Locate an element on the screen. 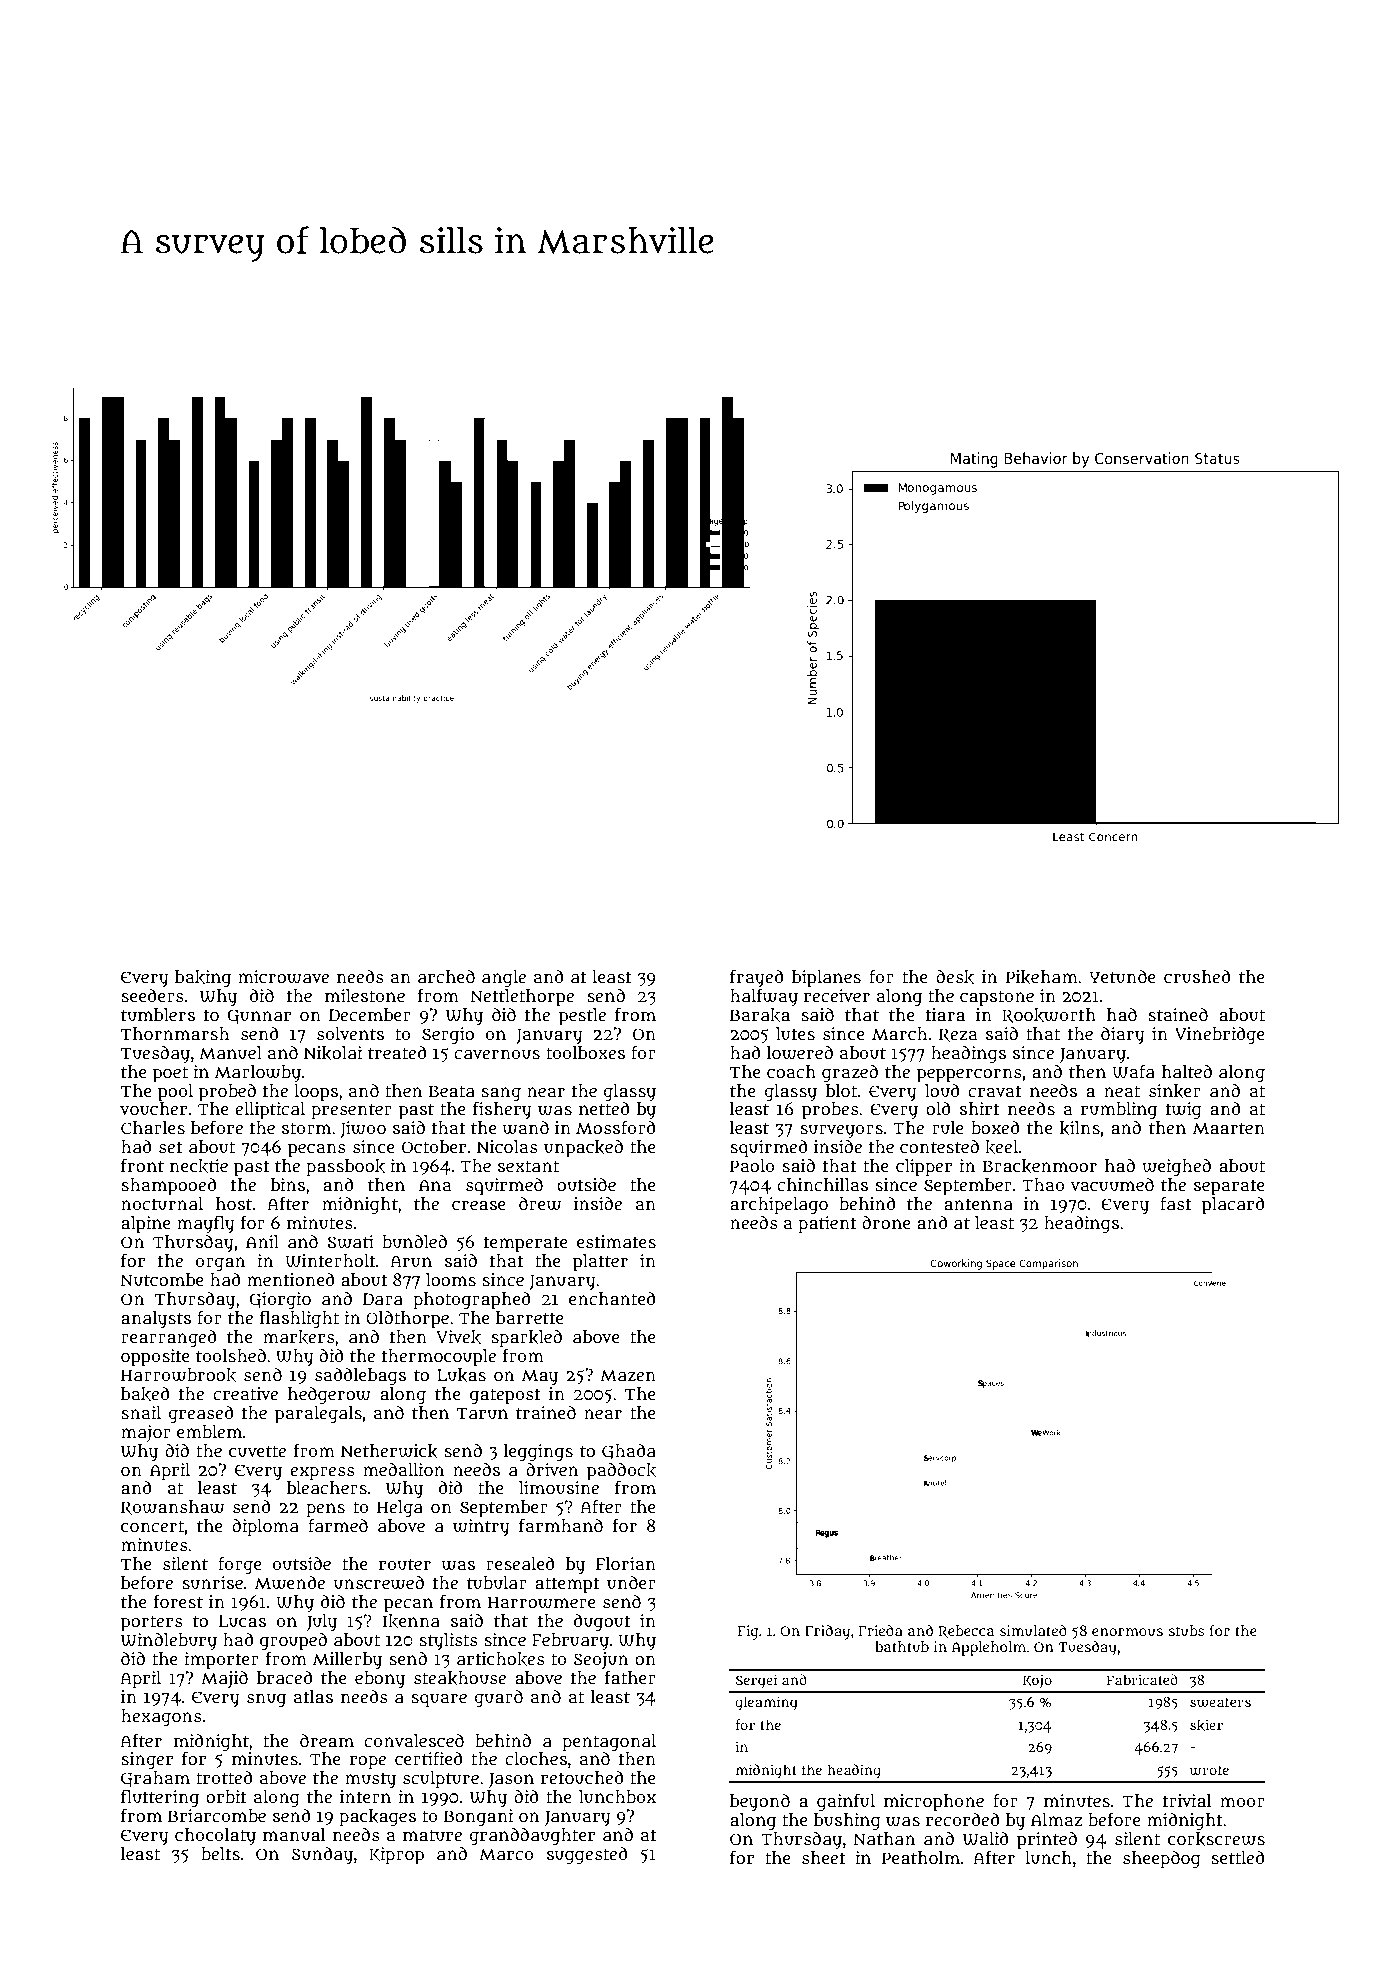 The image size is (1386, 1969). crushed is located at coordinates (1197, 977).
